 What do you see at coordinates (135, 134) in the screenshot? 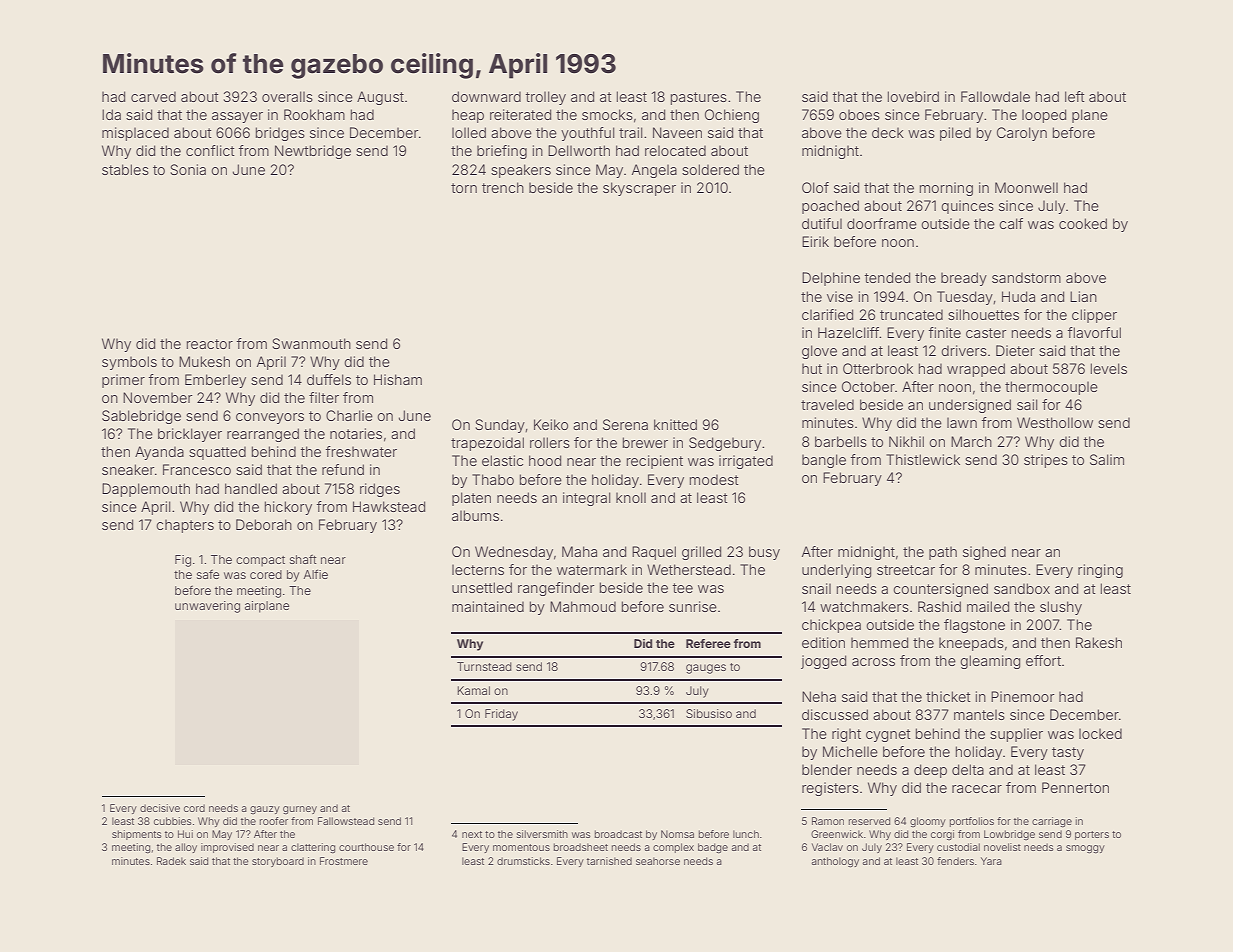
I see `misplaced` at bounding box center [135, 134].
